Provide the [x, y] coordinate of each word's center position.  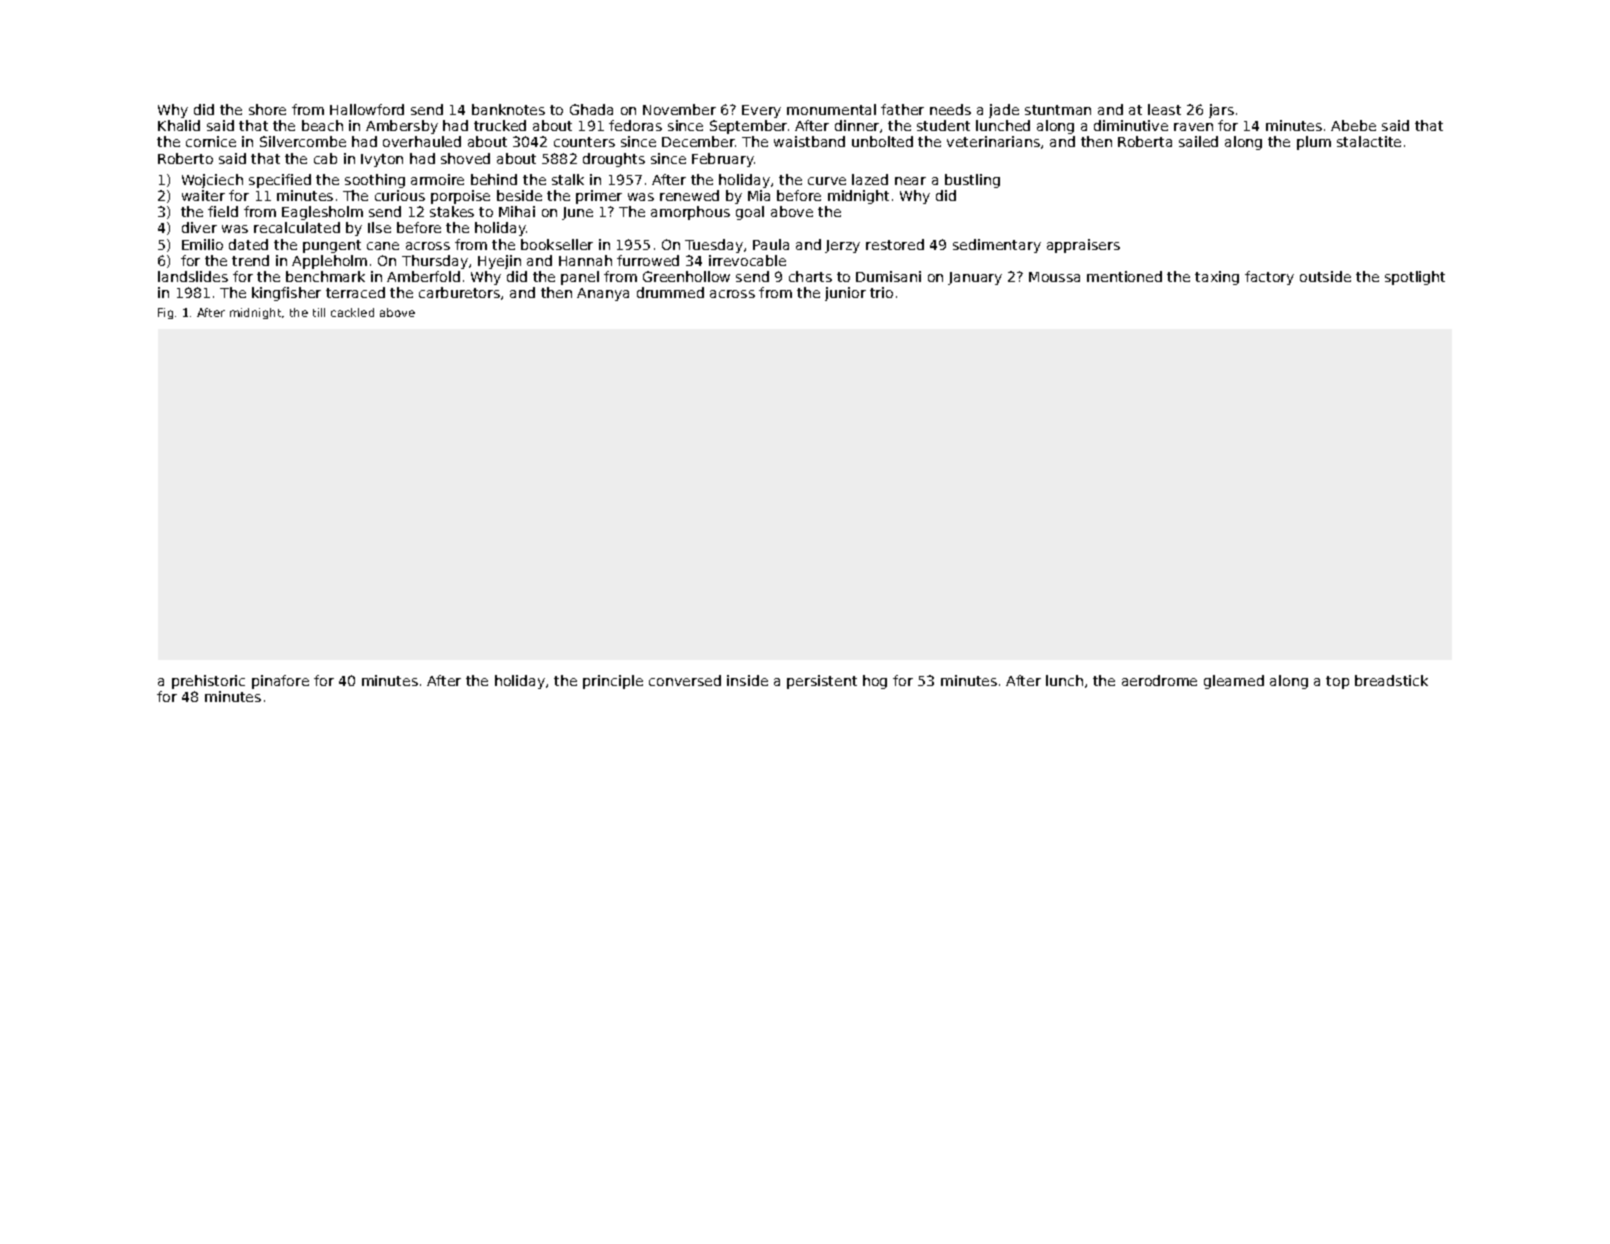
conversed [685, 680]
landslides [193, 276]
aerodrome [1159, 680]
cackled [352, 312]
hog [875, 682]
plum [1314, 143]
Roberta [1145, 141]
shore [267, 109]
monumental [831, 109]
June [577, 213]
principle [613, 682]
